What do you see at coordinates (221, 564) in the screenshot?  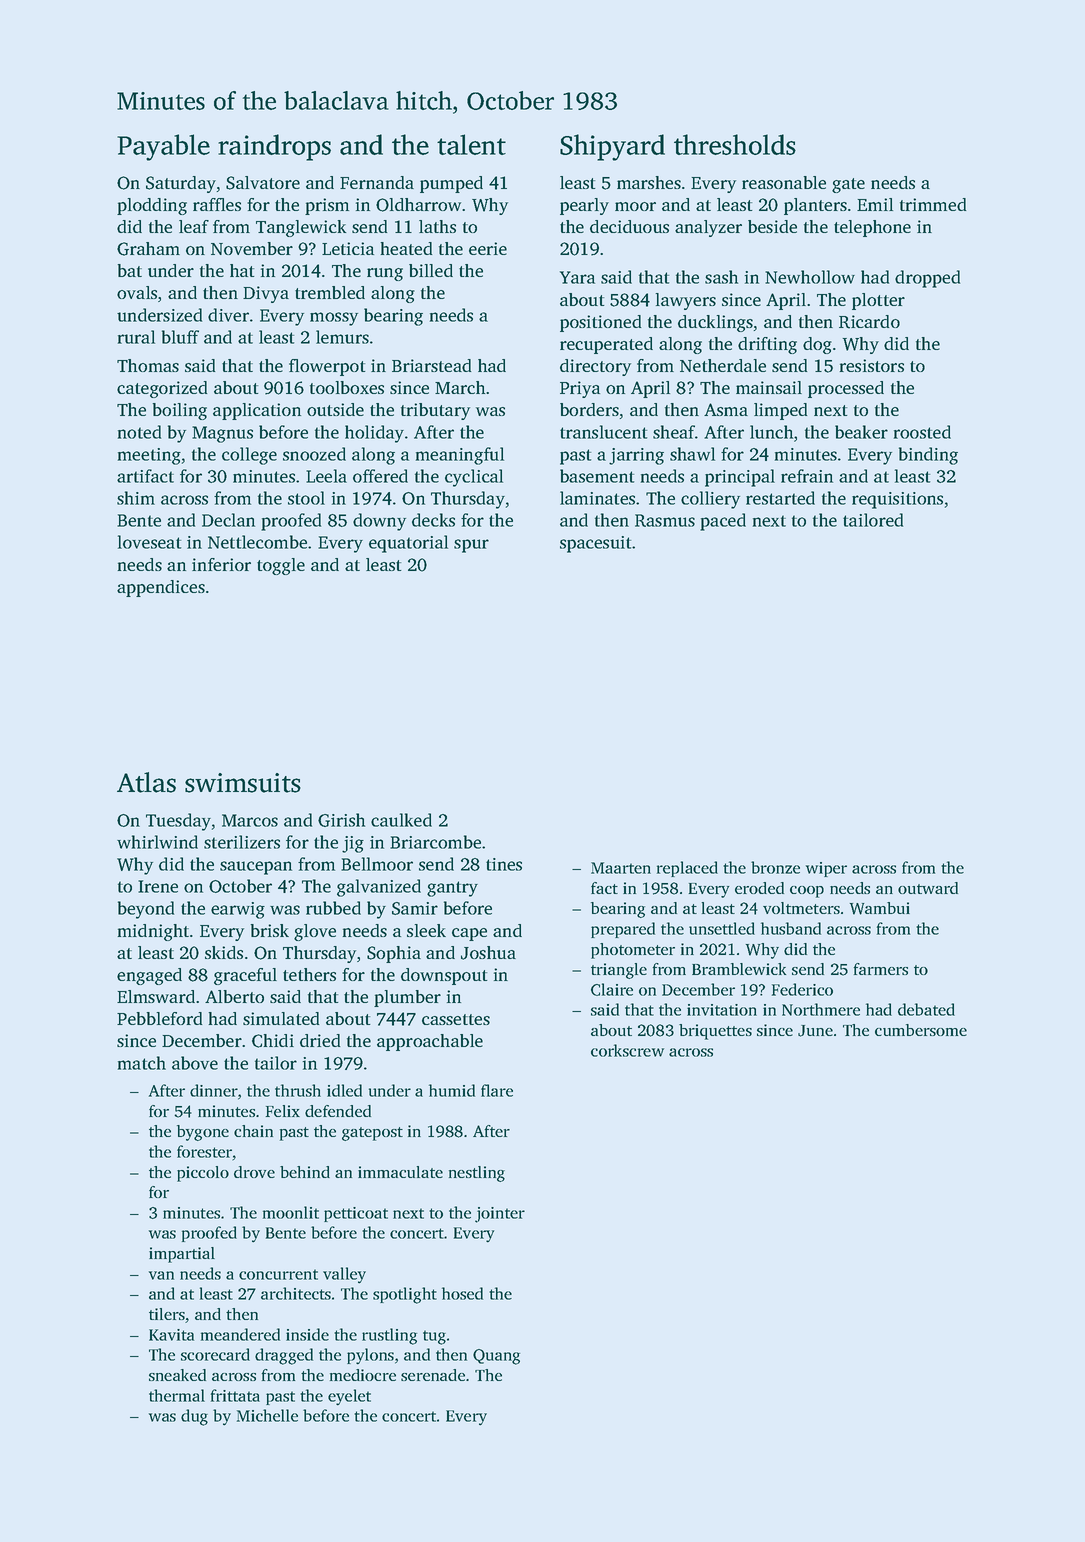 I see `inferior` at bounding box center [221, 564].
